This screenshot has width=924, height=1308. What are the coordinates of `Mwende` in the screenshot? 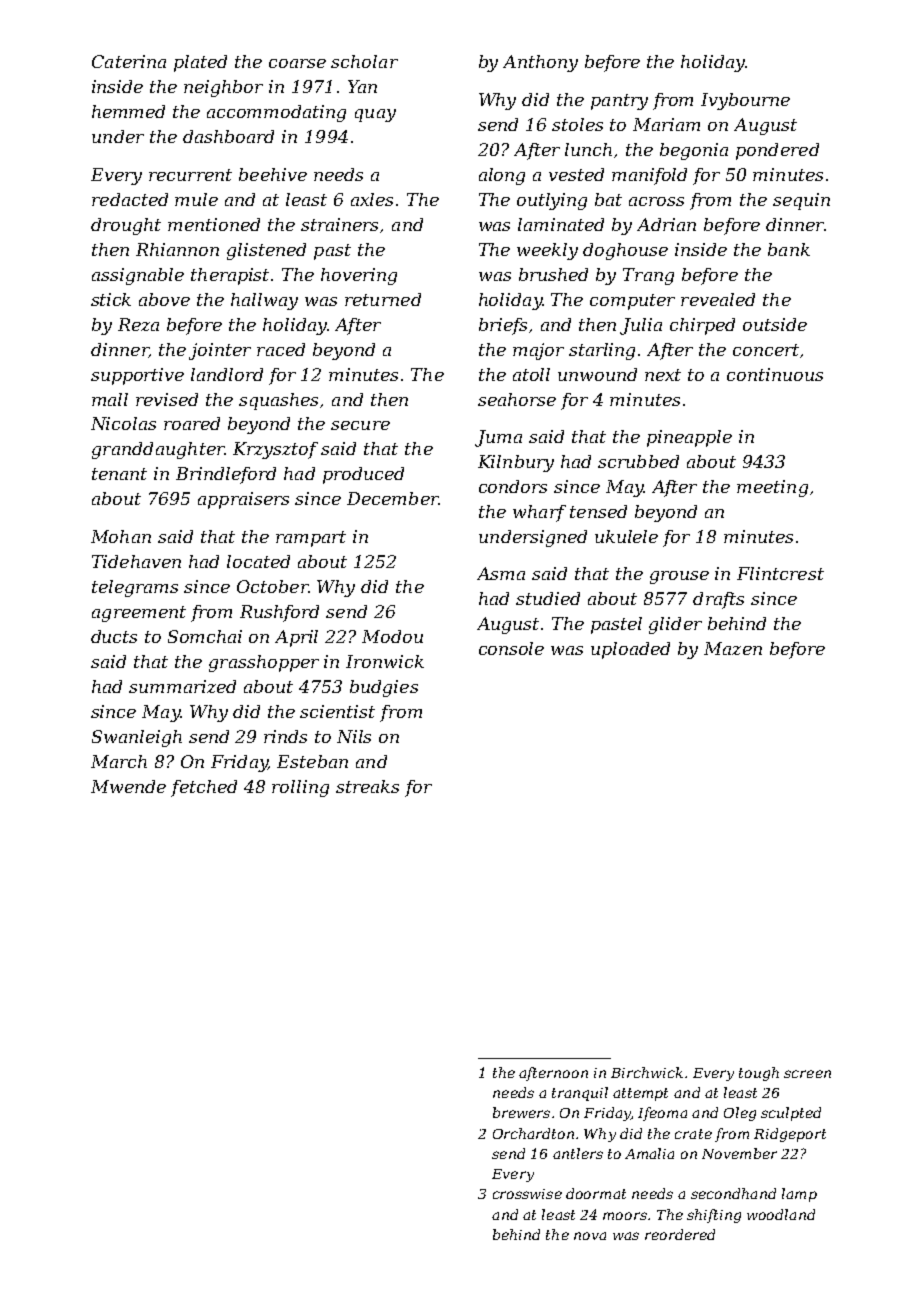 It's located at (128, 786).
